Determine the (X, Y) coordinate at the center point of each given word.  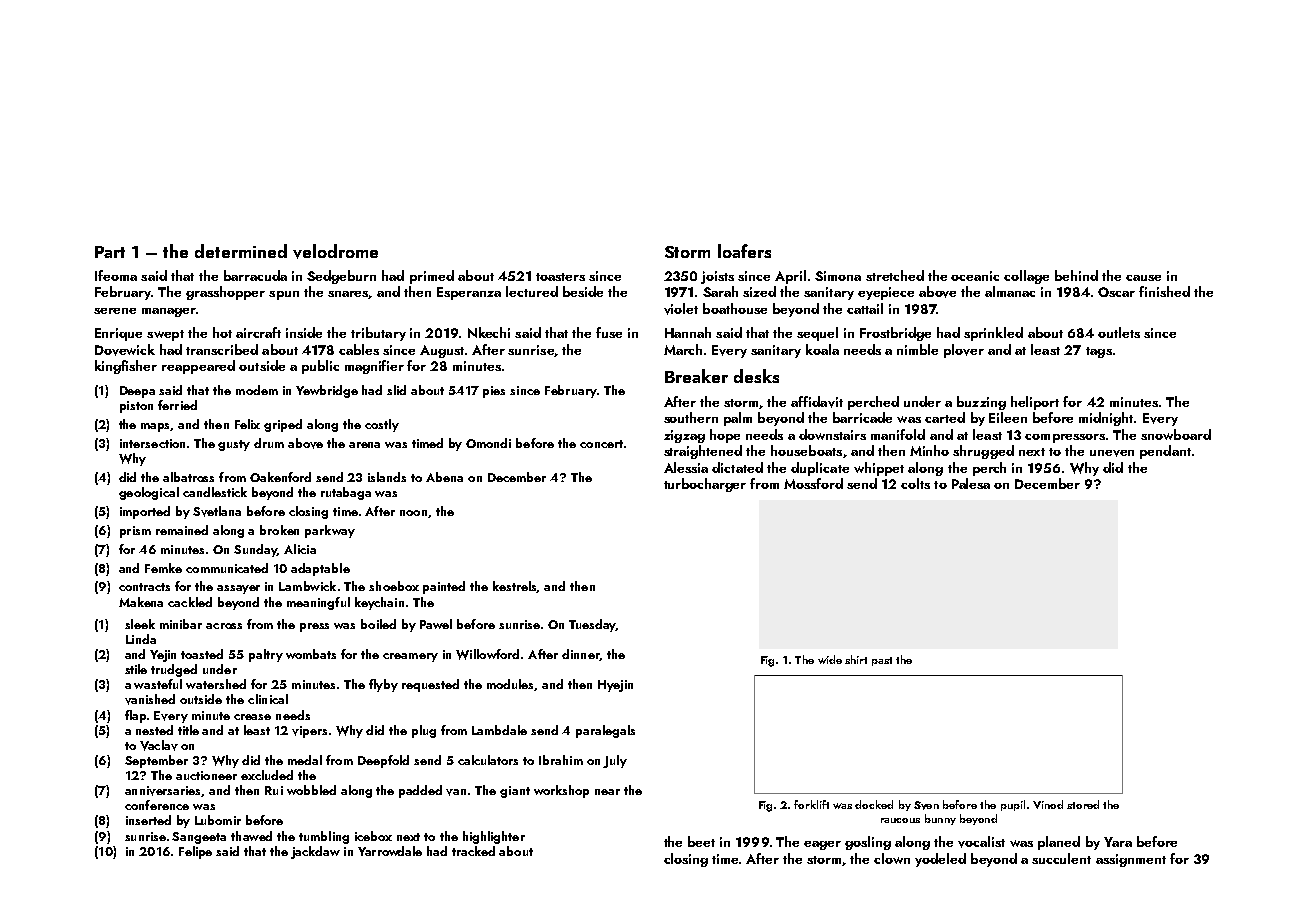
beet (701, 841)
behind (1076, 275)
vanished (150, 699)
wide (830, 659)
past (882, 661)
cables (359, 349)
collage (1026, 277)
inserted (148, 820)
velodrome (335, 251)
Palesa (971, 483)
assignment (1131, 860)
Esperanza (469, 293)
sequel (817, 334)
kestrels (515, 587)
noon (413, 513)
